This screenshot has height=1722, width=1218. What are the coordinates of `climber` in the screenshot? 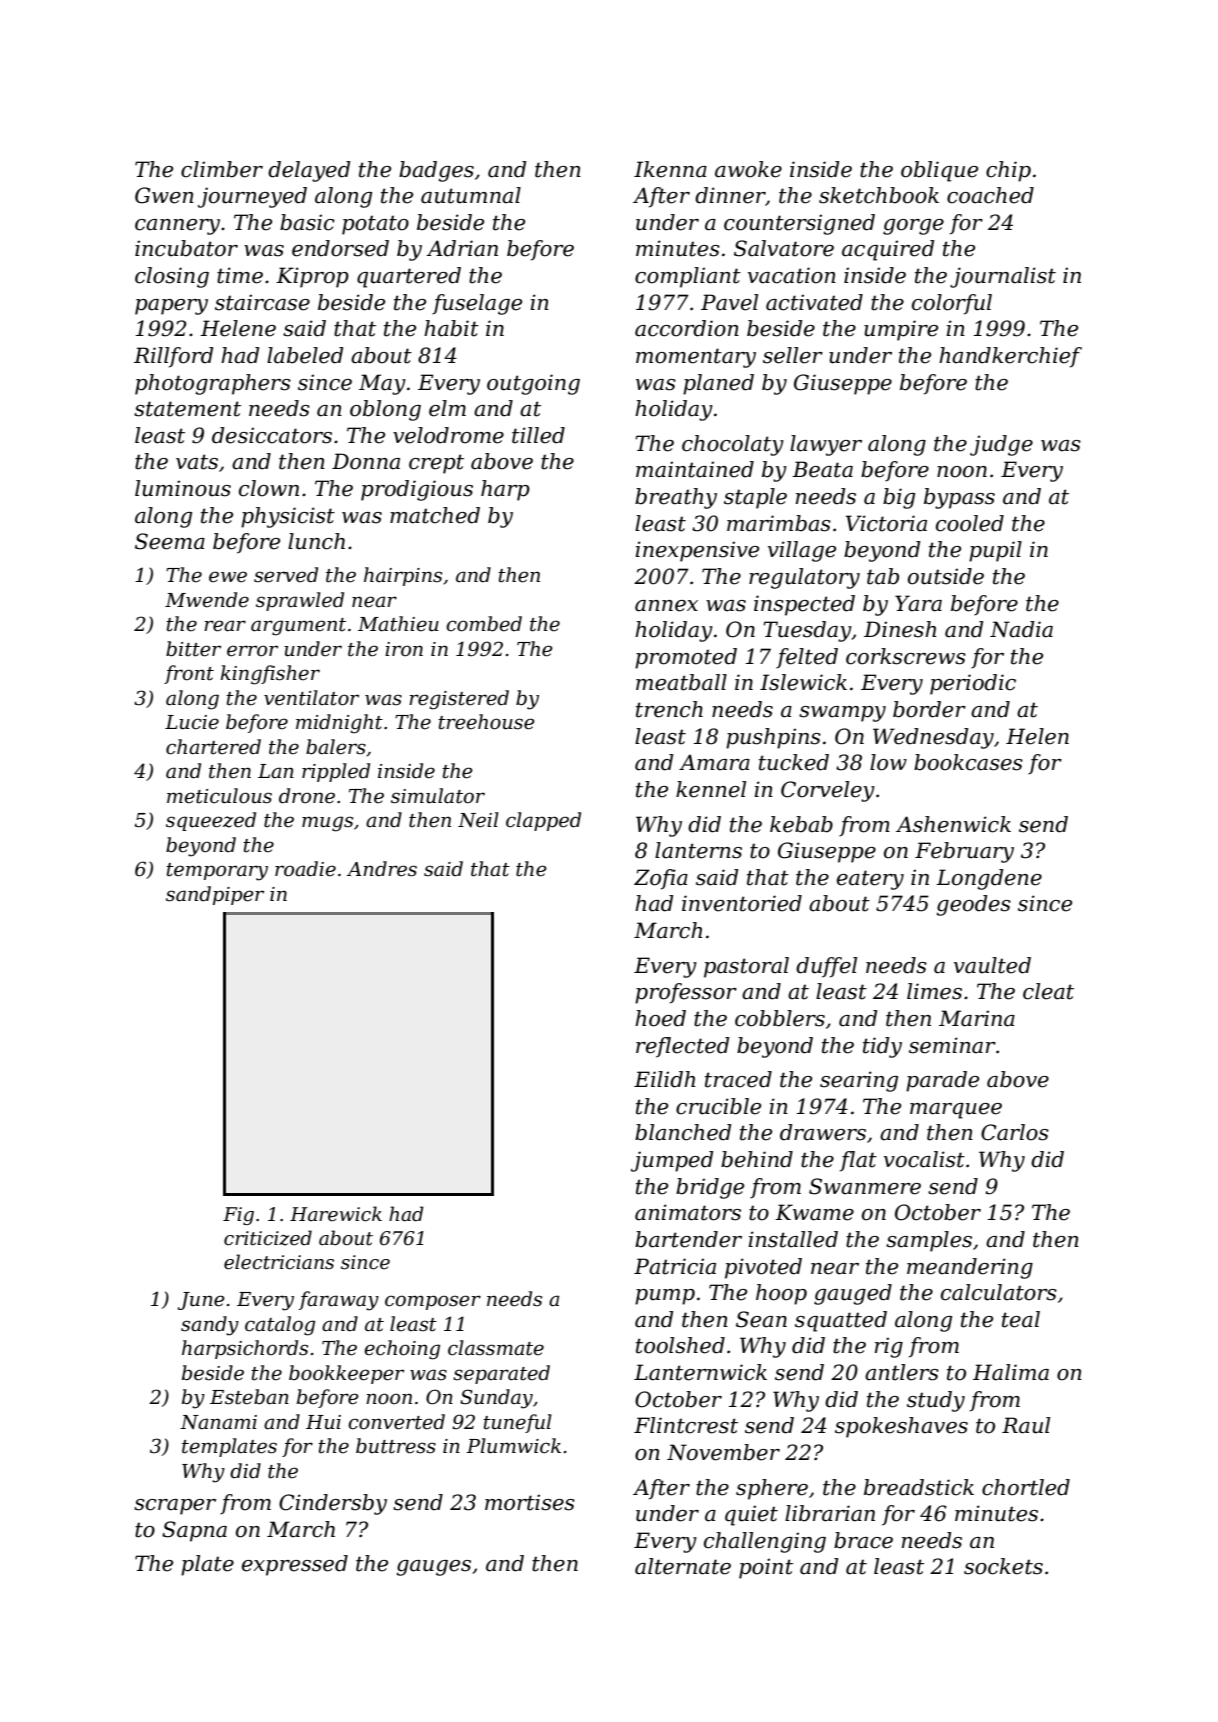 It's located at (222, 169).
